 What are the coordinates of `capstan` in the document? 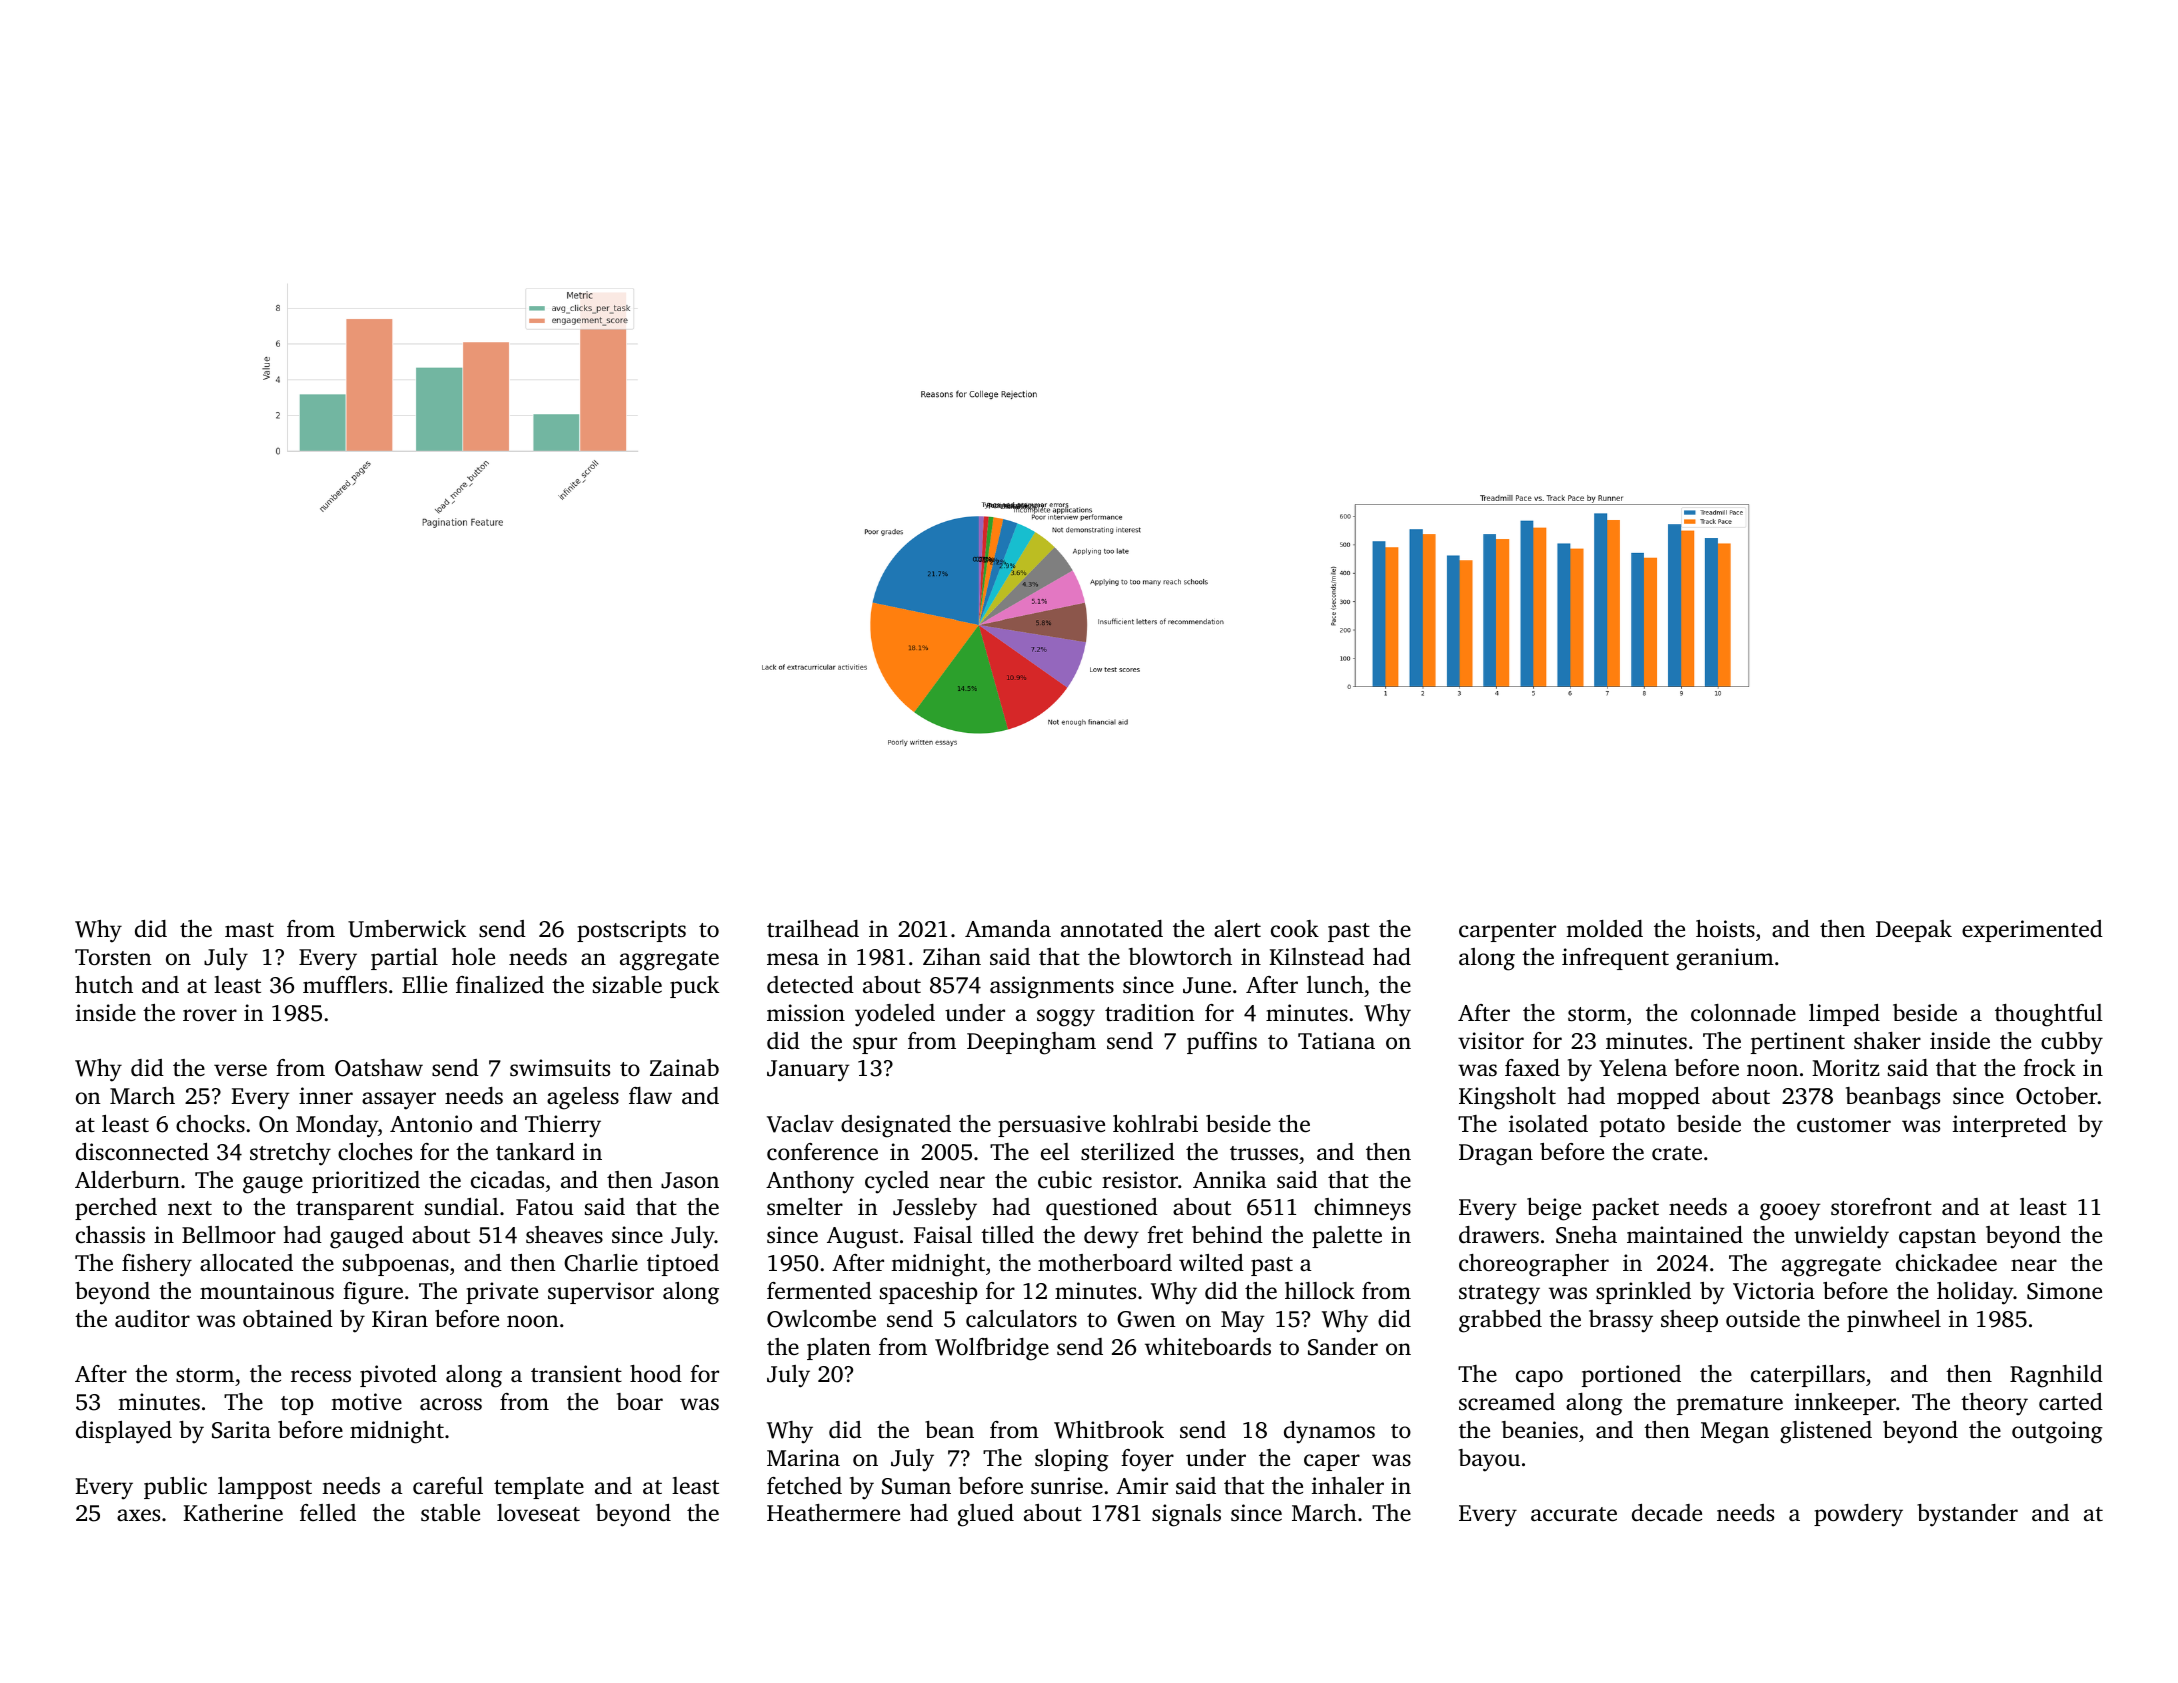 It's located at (1937, 1238).
